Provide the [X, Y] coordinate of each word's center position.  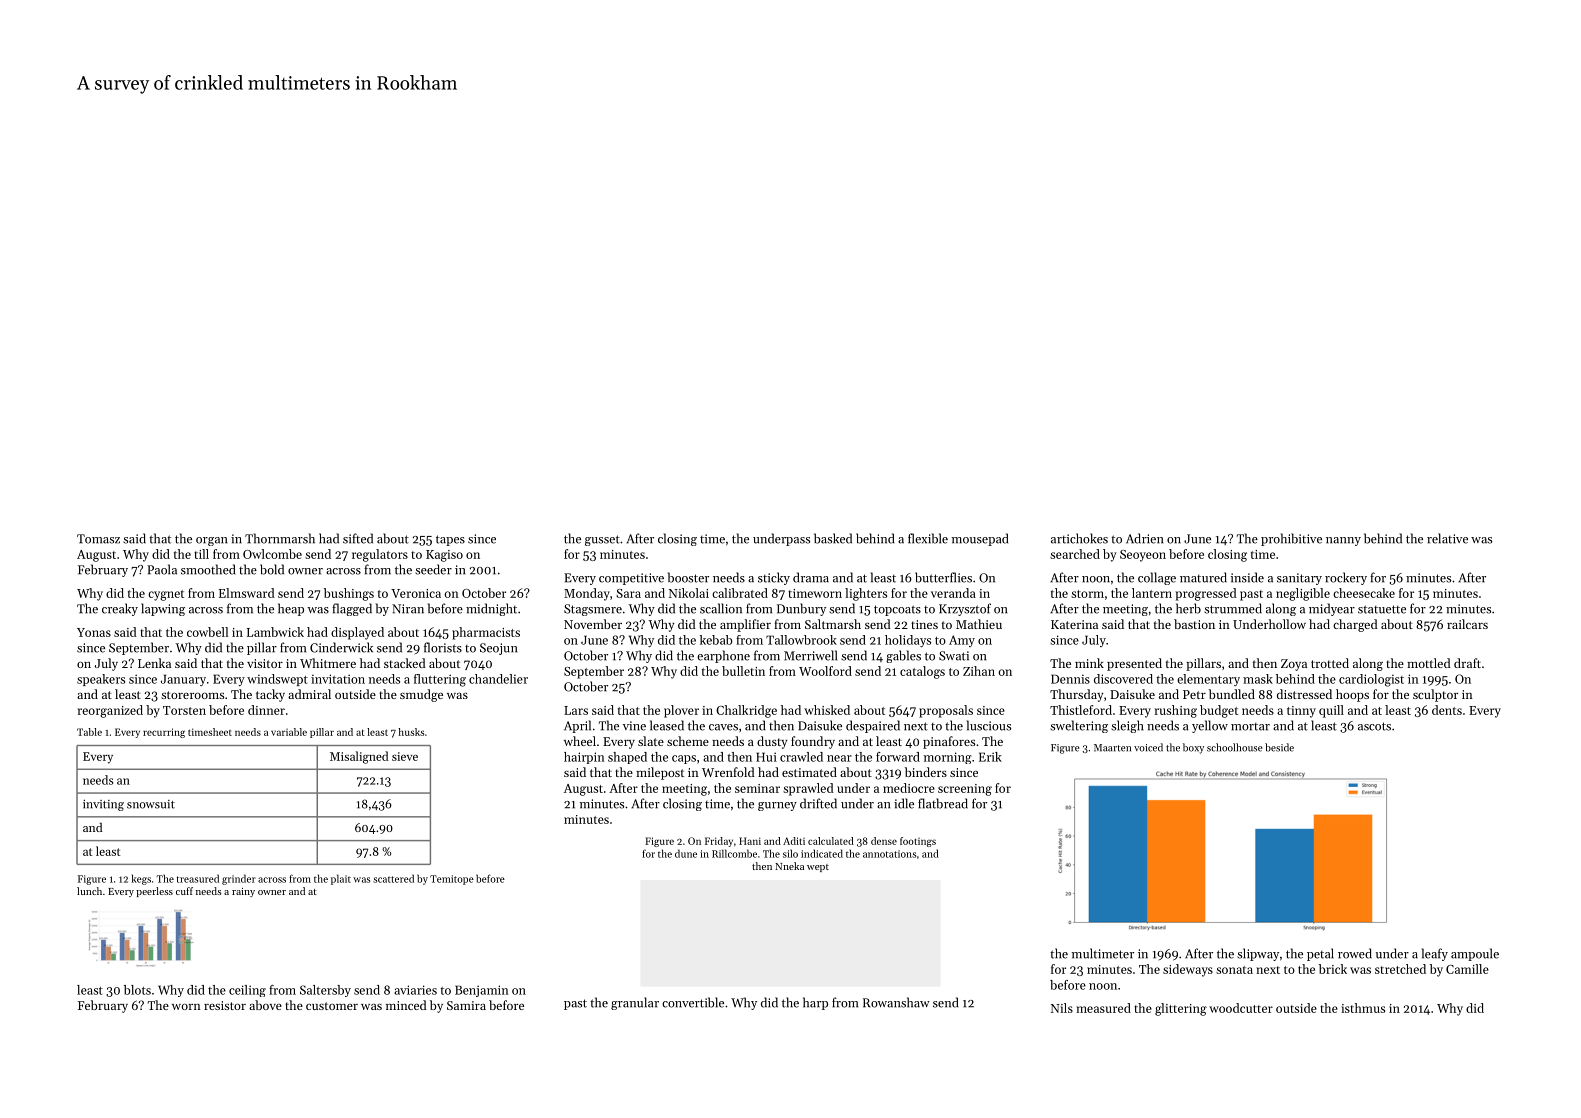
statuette [1382, 609]
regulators [380, 555]
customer [332, 1006]
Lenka [154, 663]
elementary [1208, 680]
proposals [946, 711]
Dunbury [801, 609]
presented [1134, 664]
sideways [1188, 970]
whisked [827, 710]
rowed [1355, 953]
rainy [243, 892]
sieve [405, 756]
